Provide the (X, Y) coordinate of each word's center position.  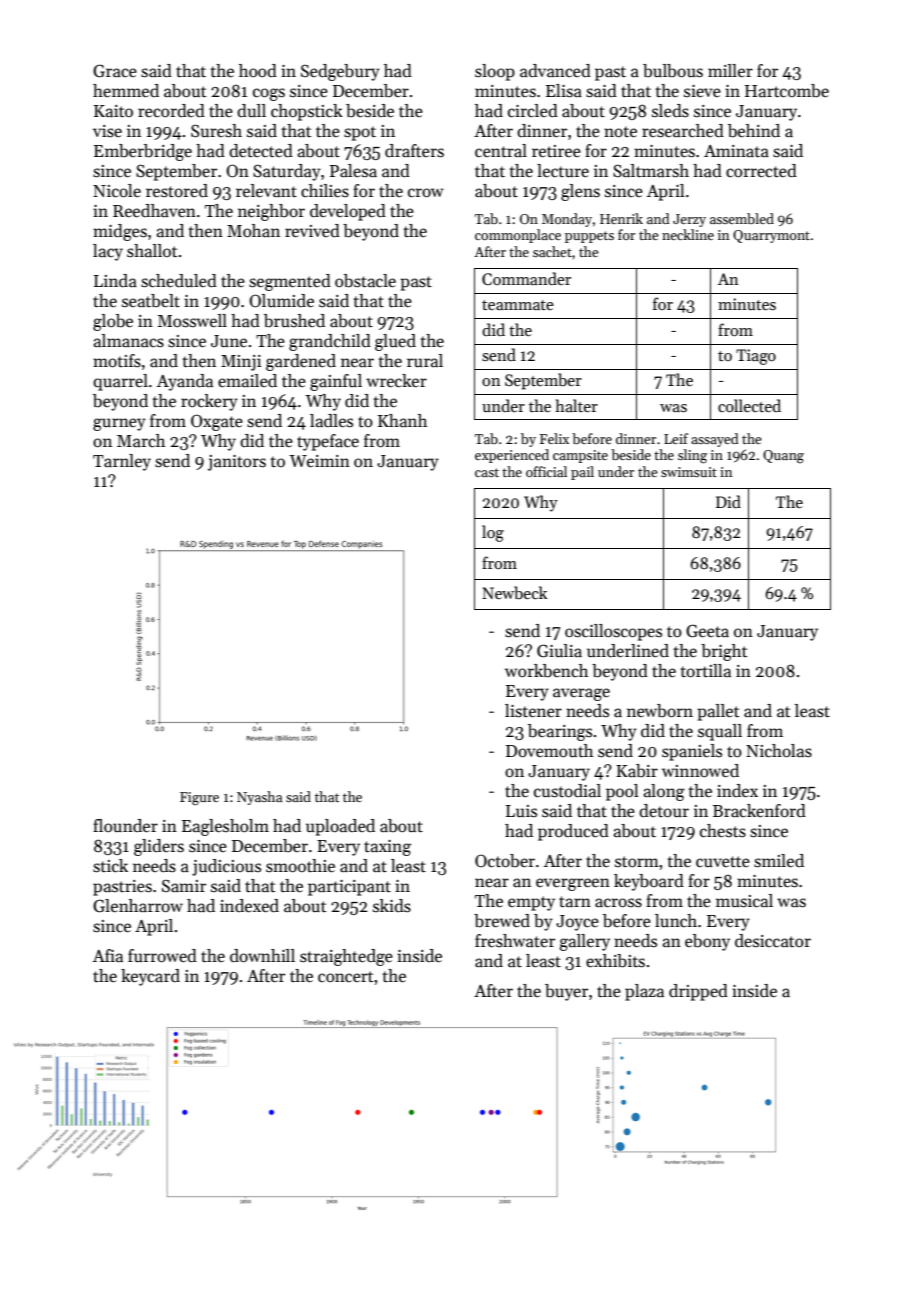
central (501, 151)
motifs (117, 361)
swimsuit (689, 472)
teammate (518, 305)
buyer (566, 992)
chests (723, 831)
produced (573, 832)
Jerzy (689, 220)
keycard (150, 977)
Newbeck (514, 592)
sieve (702, 91)
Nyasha (259, 798)
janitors (237, 463)
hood (258, 71)
